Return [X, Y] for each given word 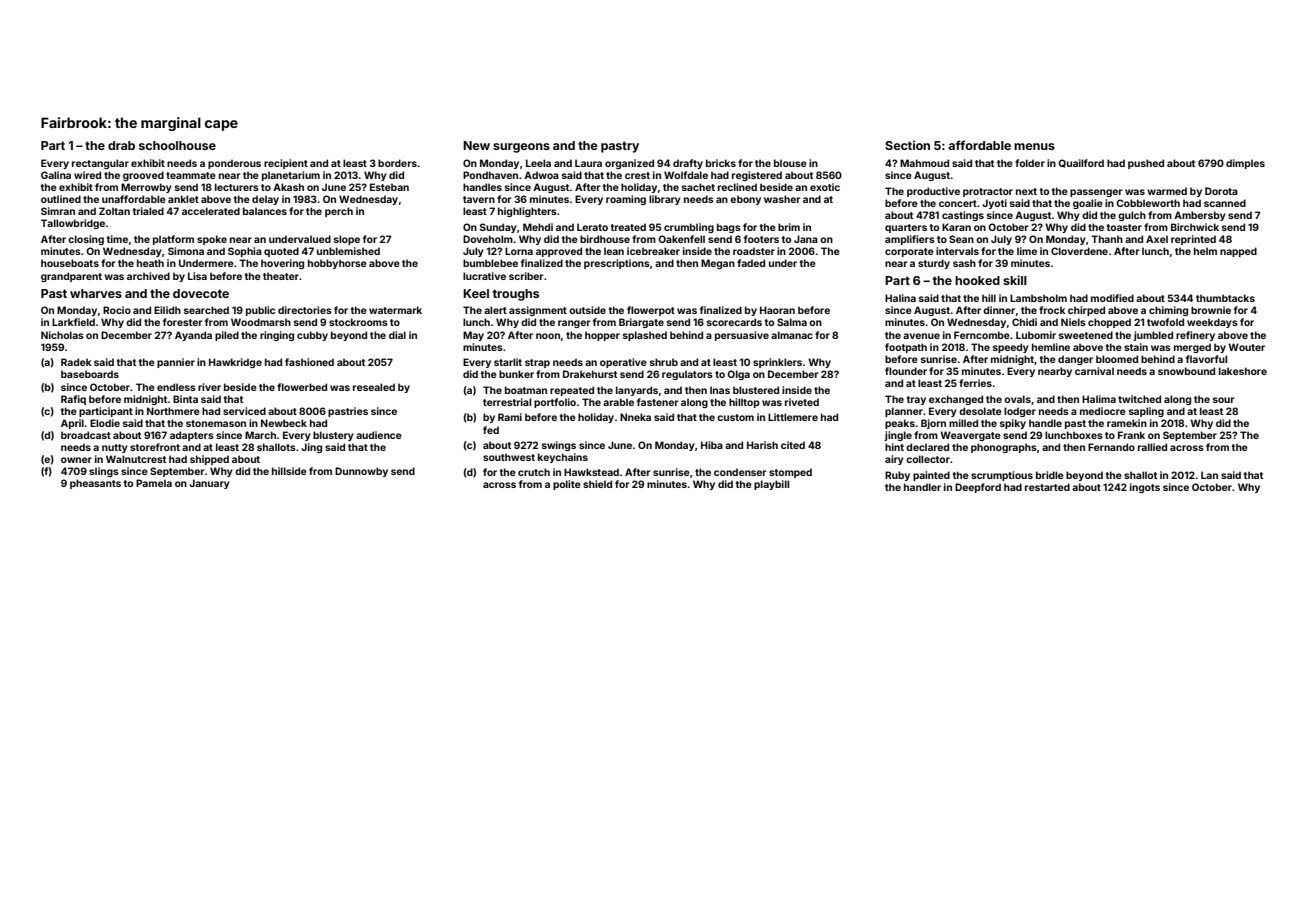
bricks [721, 163]
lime [1027, 251]
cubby [312, 336]
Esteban [389, 187]
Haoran [777, 310]
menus [1034, 146]
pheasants [95, 484]
